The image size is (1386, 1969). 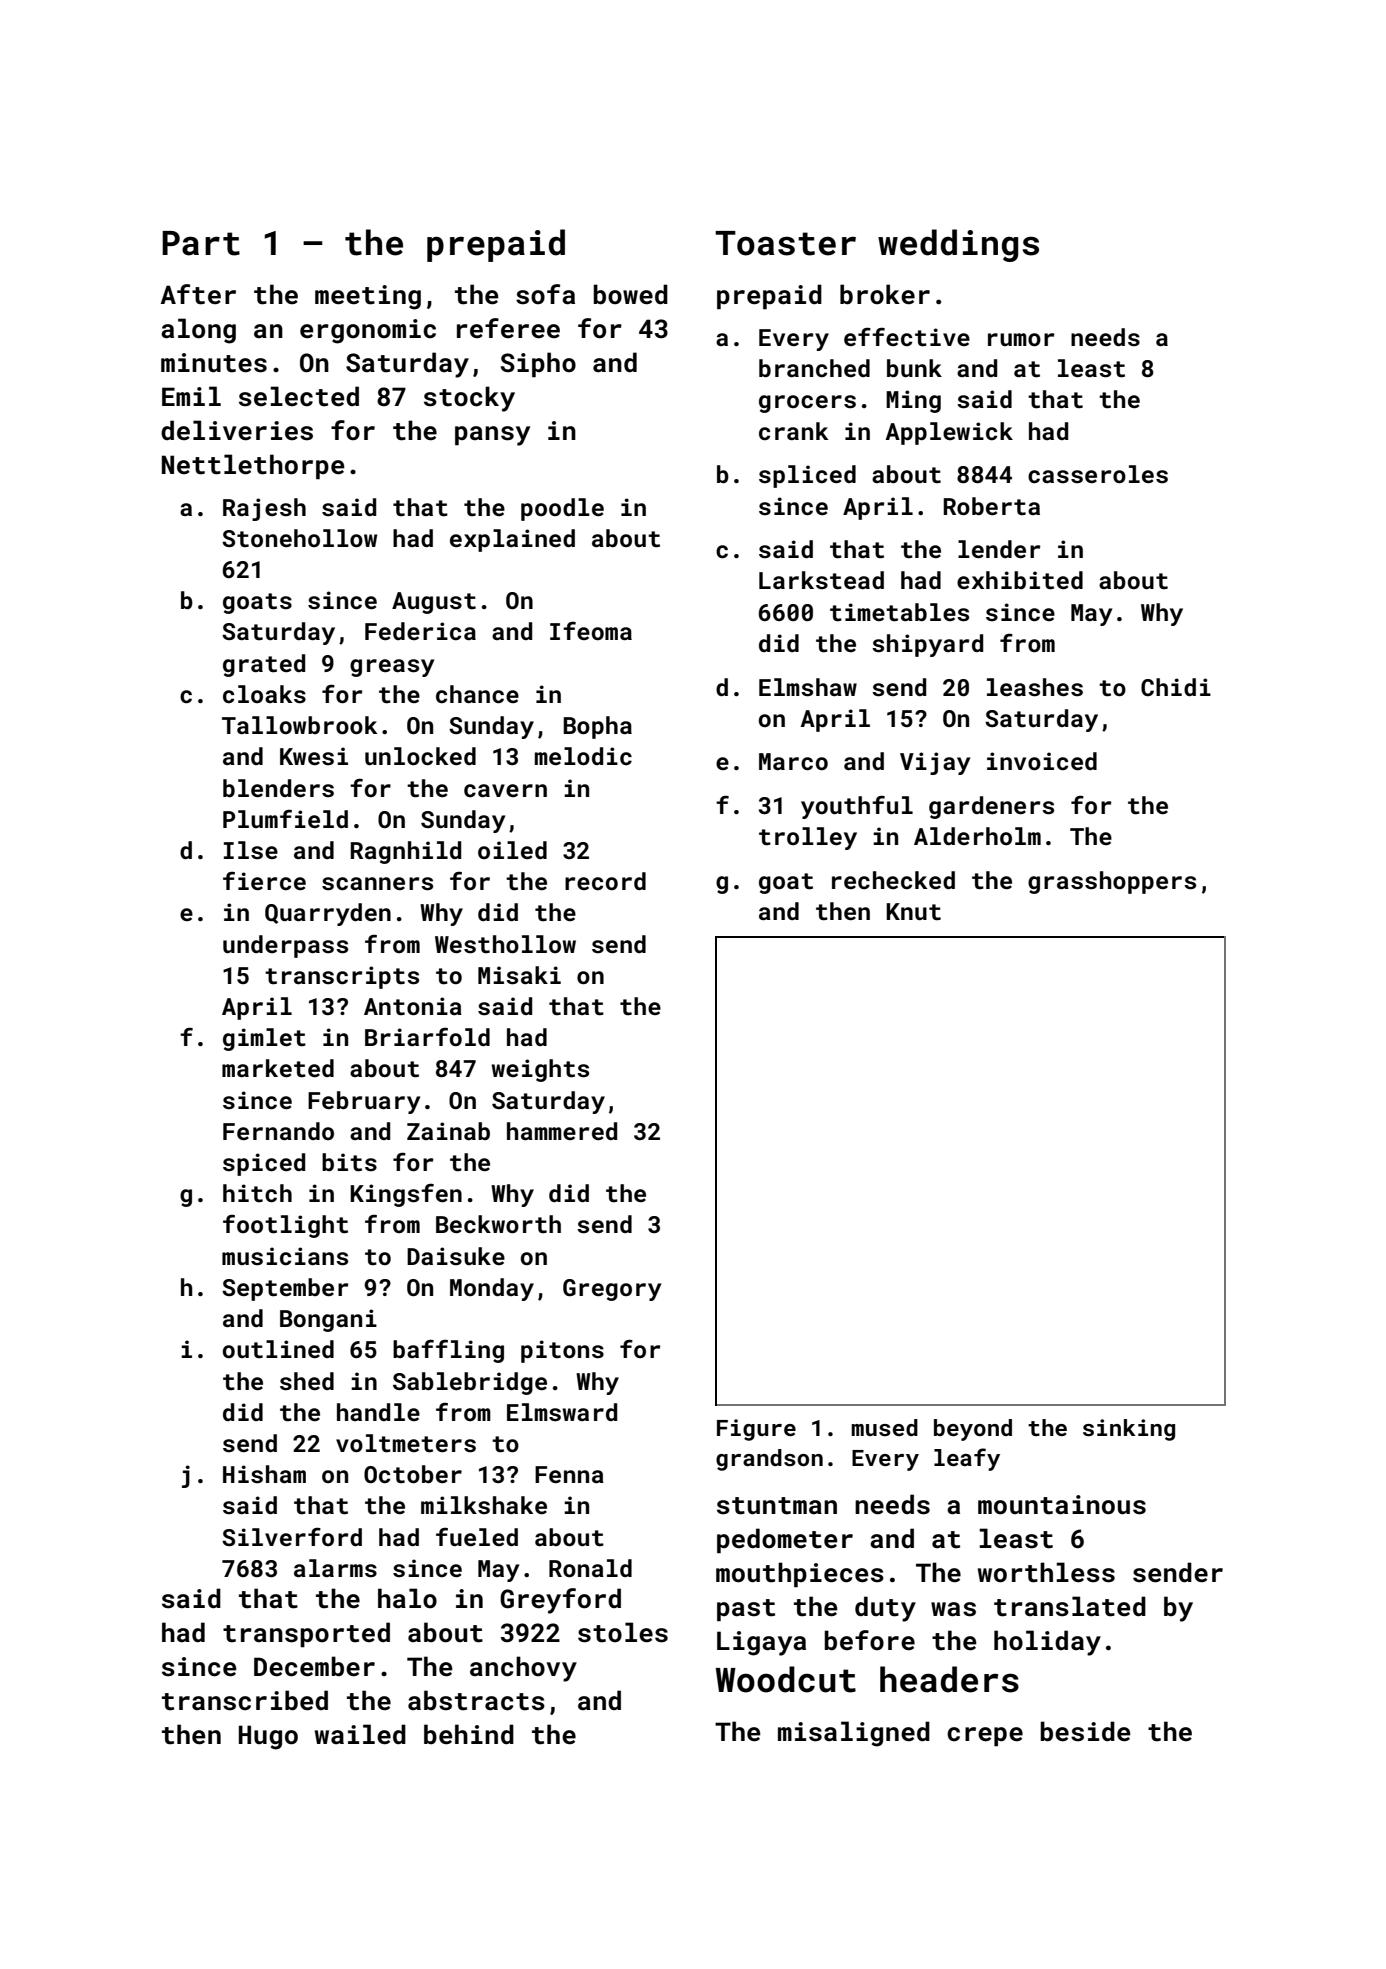 I want to click on casseroles, so click(x=1098, y=474).
